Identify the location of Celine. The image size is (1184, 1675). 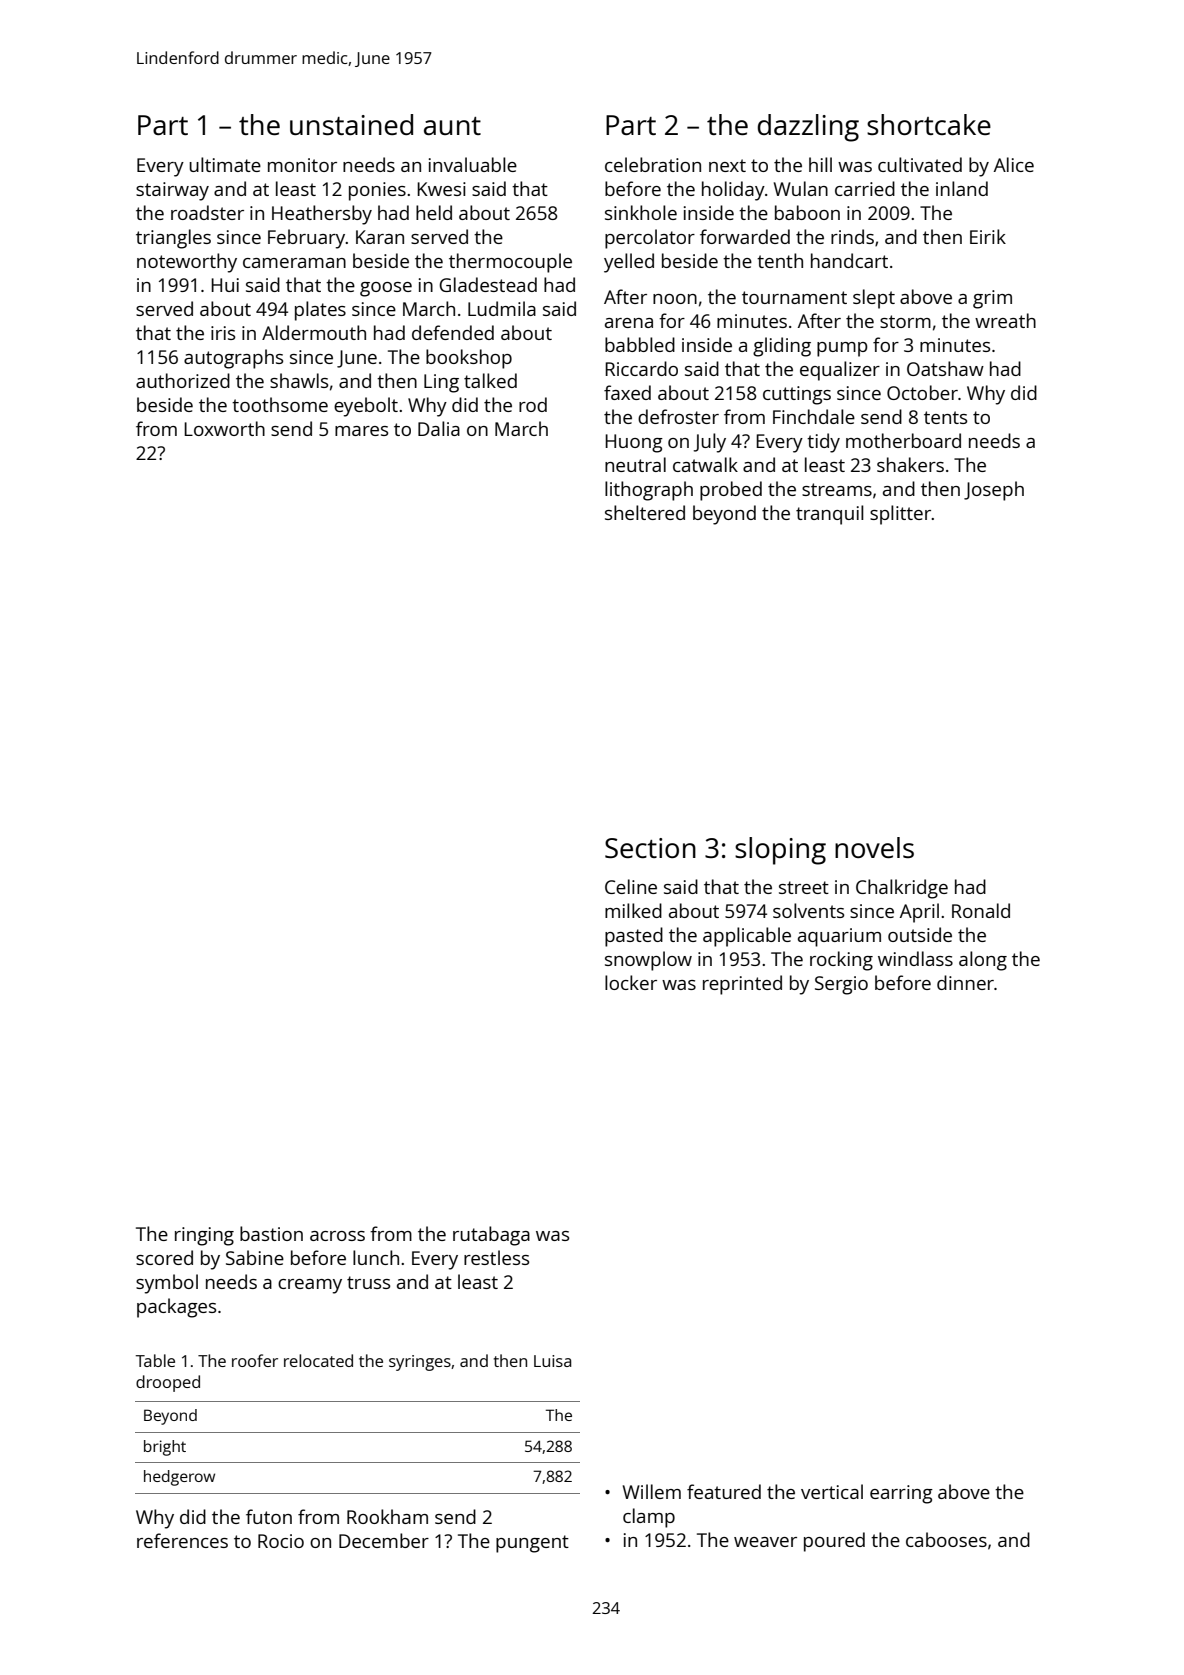
(631, 886).
